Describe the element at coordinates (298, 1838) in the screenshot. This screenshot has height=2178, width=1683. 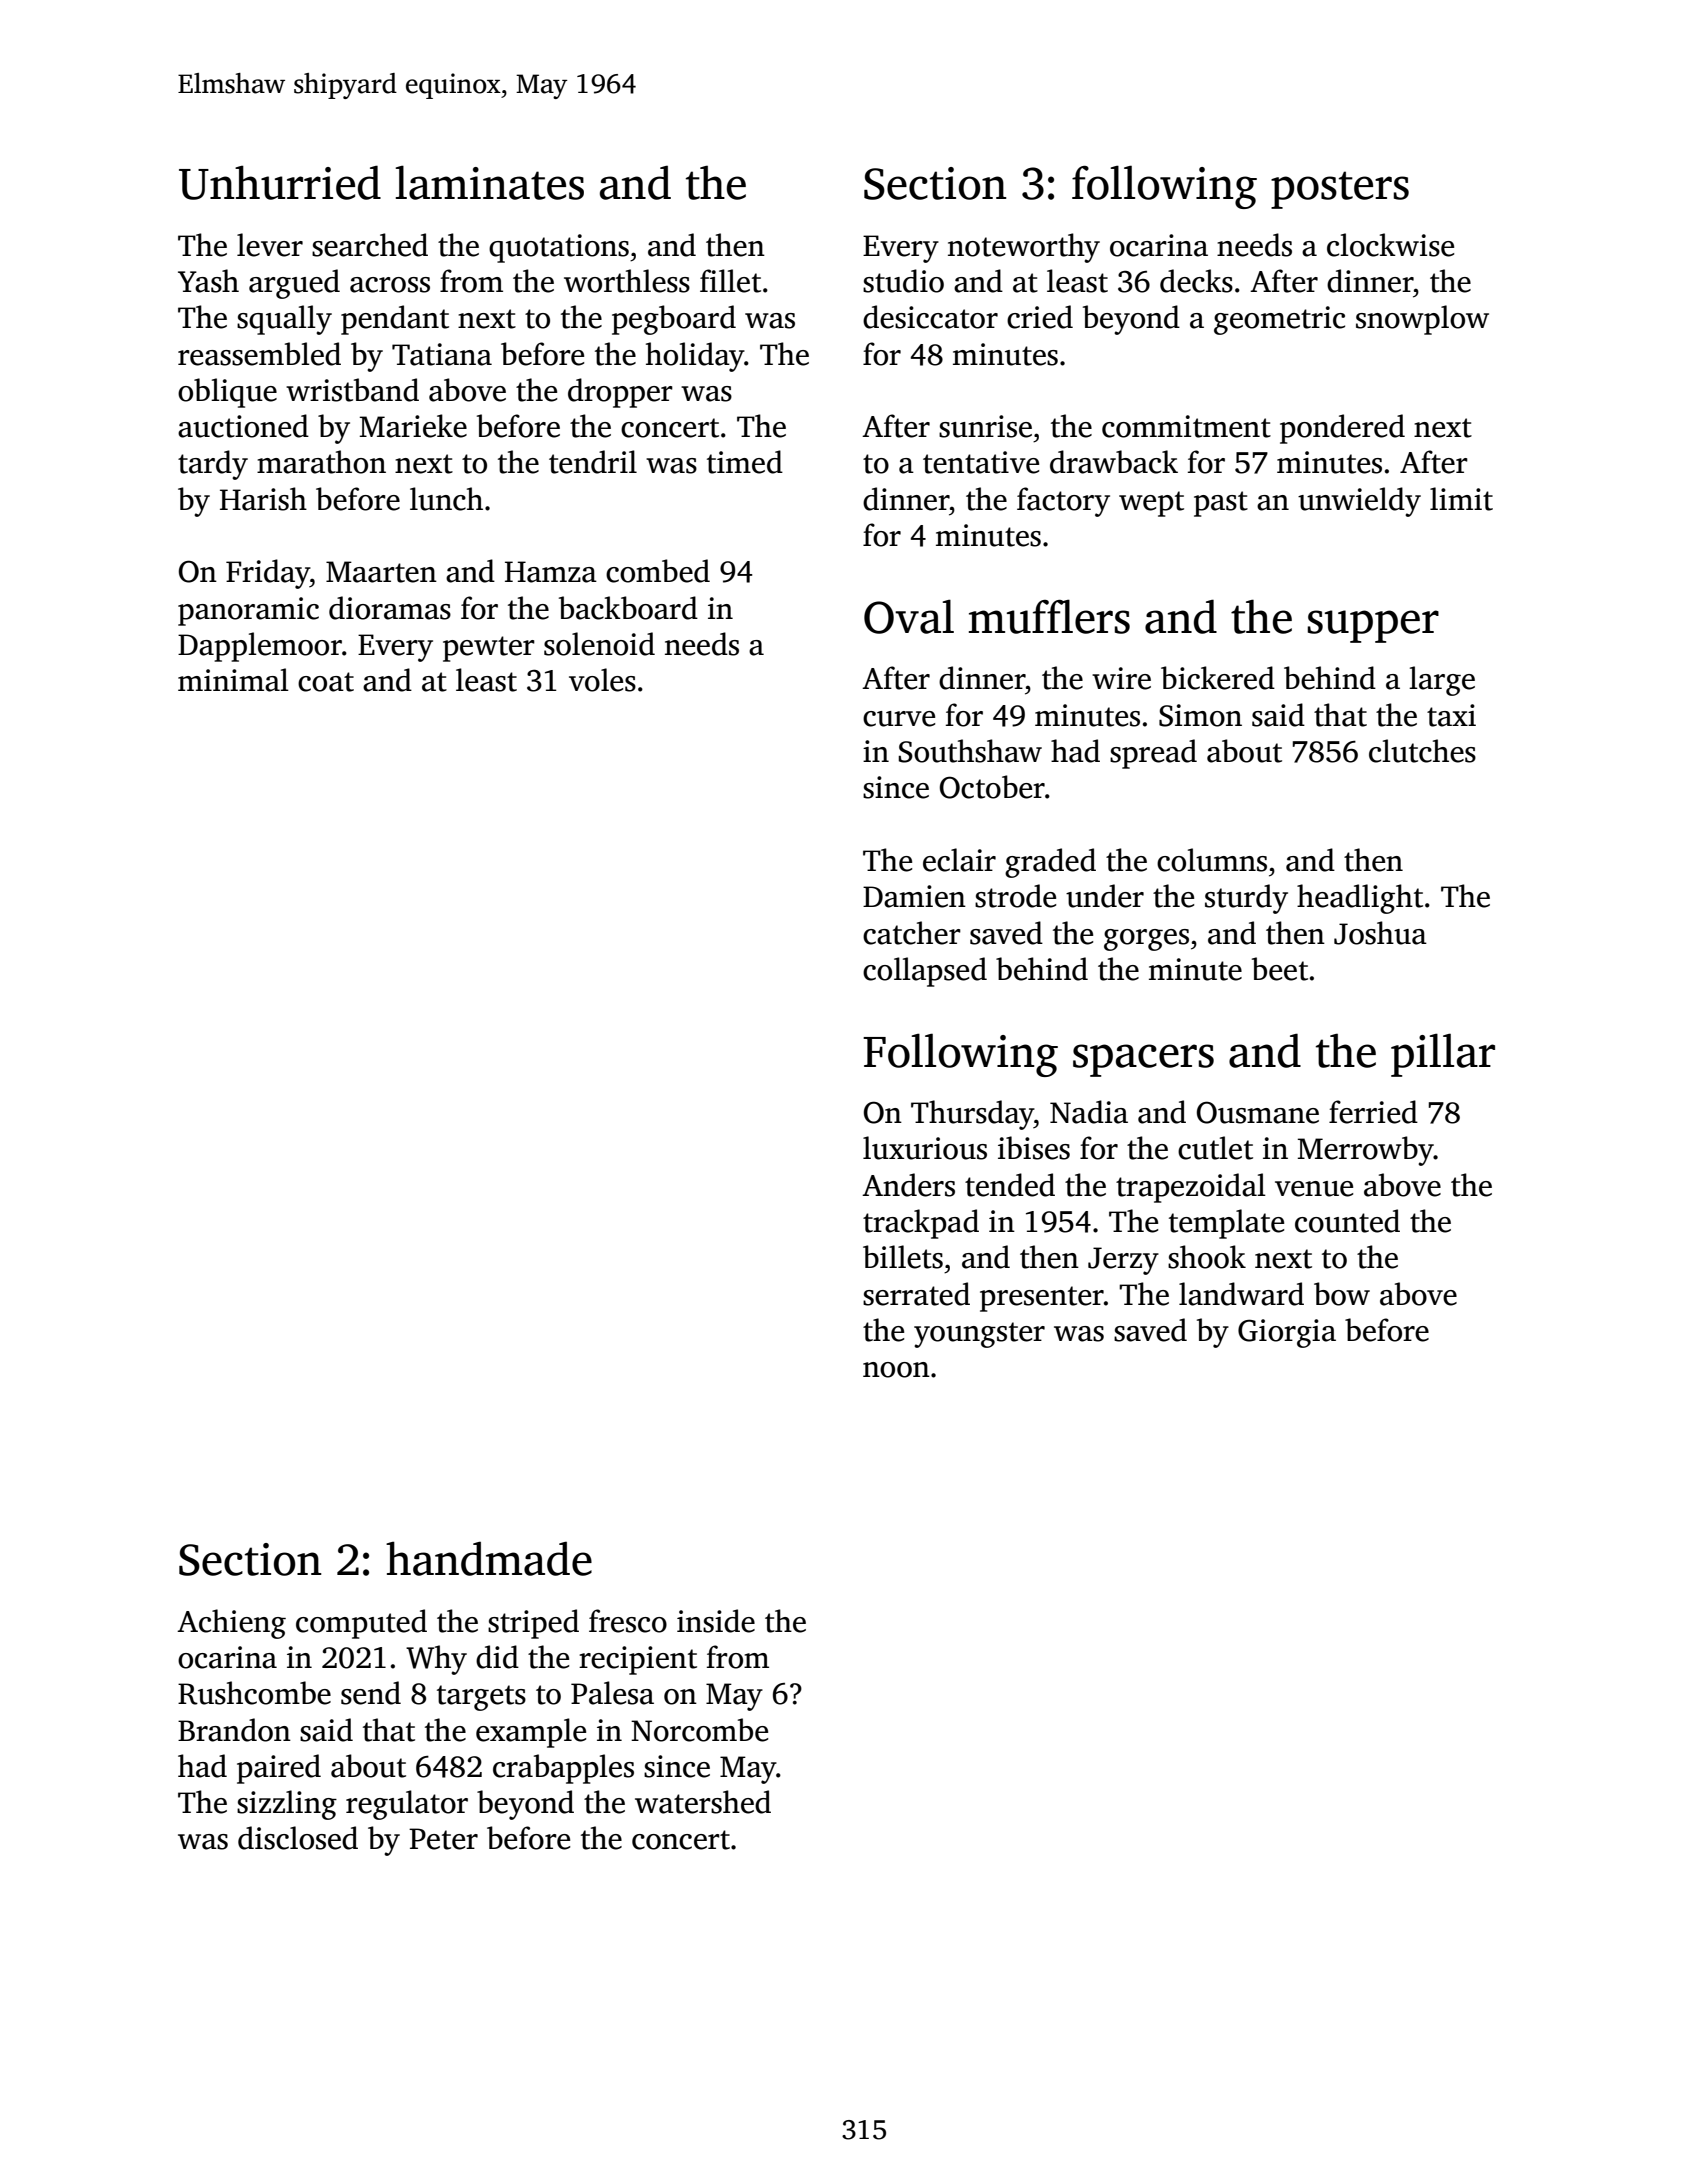
I see `disclosed` at that location.
